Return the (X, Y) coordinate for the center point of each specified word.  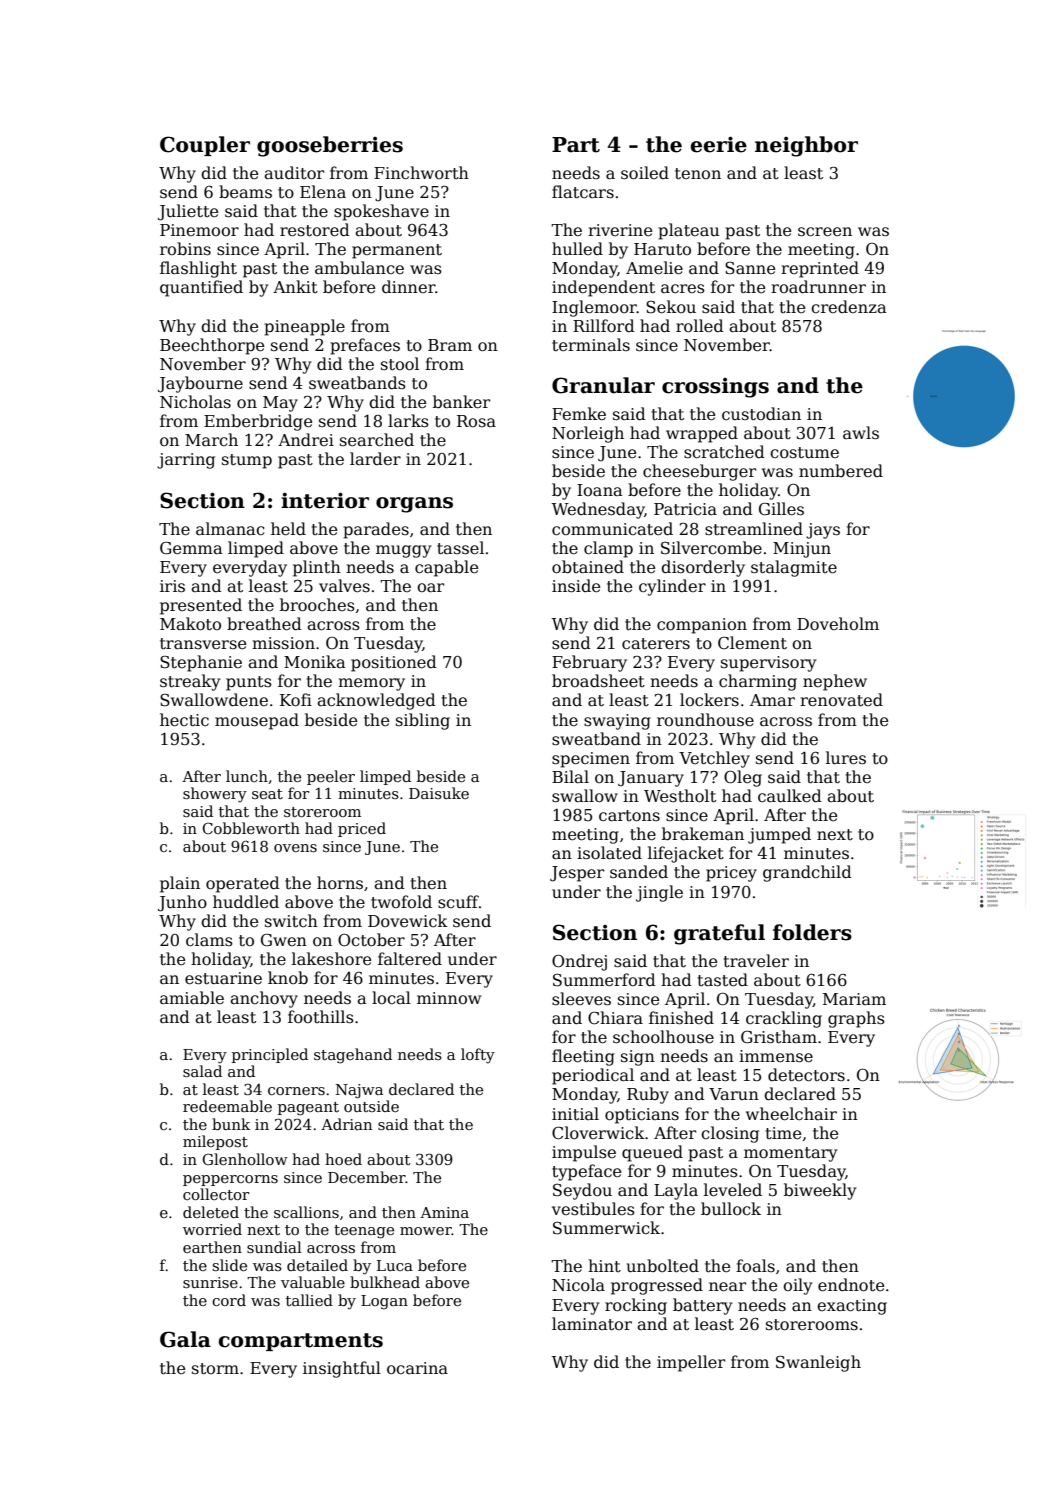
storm (215, 1368)
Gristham (779, 1037)
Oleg (743, 778)
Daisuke (439, 793)
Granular (603, 385)
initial (575, 1113)
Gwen (284, 940)
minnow (449, 998)
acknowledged (376, 701)
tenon (698, 174)
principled (270, 1055)
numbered (841, 471)
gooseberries (330, 146)
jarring (186, 461)
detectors (806, 1075)
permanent (397, 251)
